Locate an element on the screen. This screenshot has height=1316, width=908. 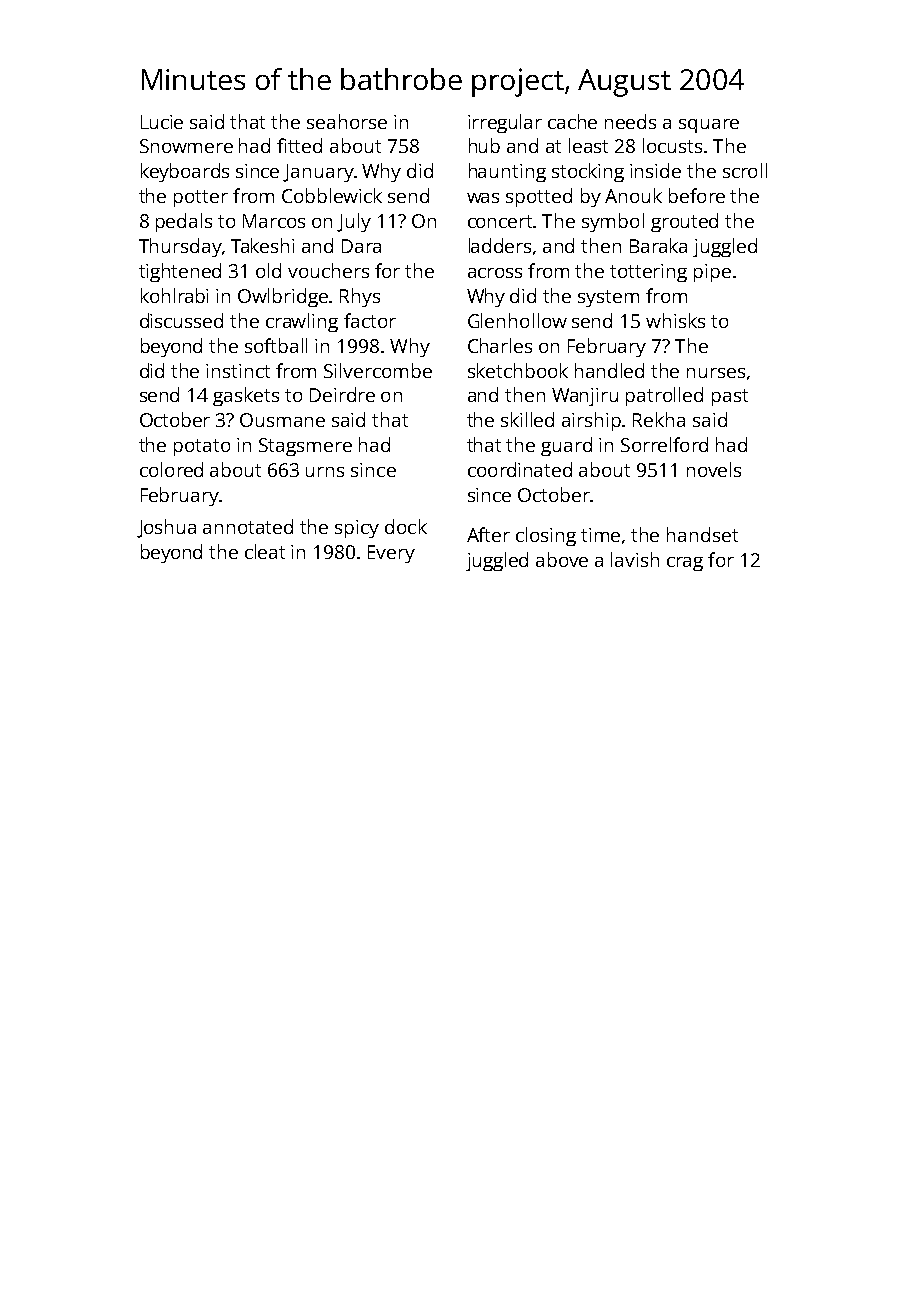
across is located at coordinates (495, 273).
